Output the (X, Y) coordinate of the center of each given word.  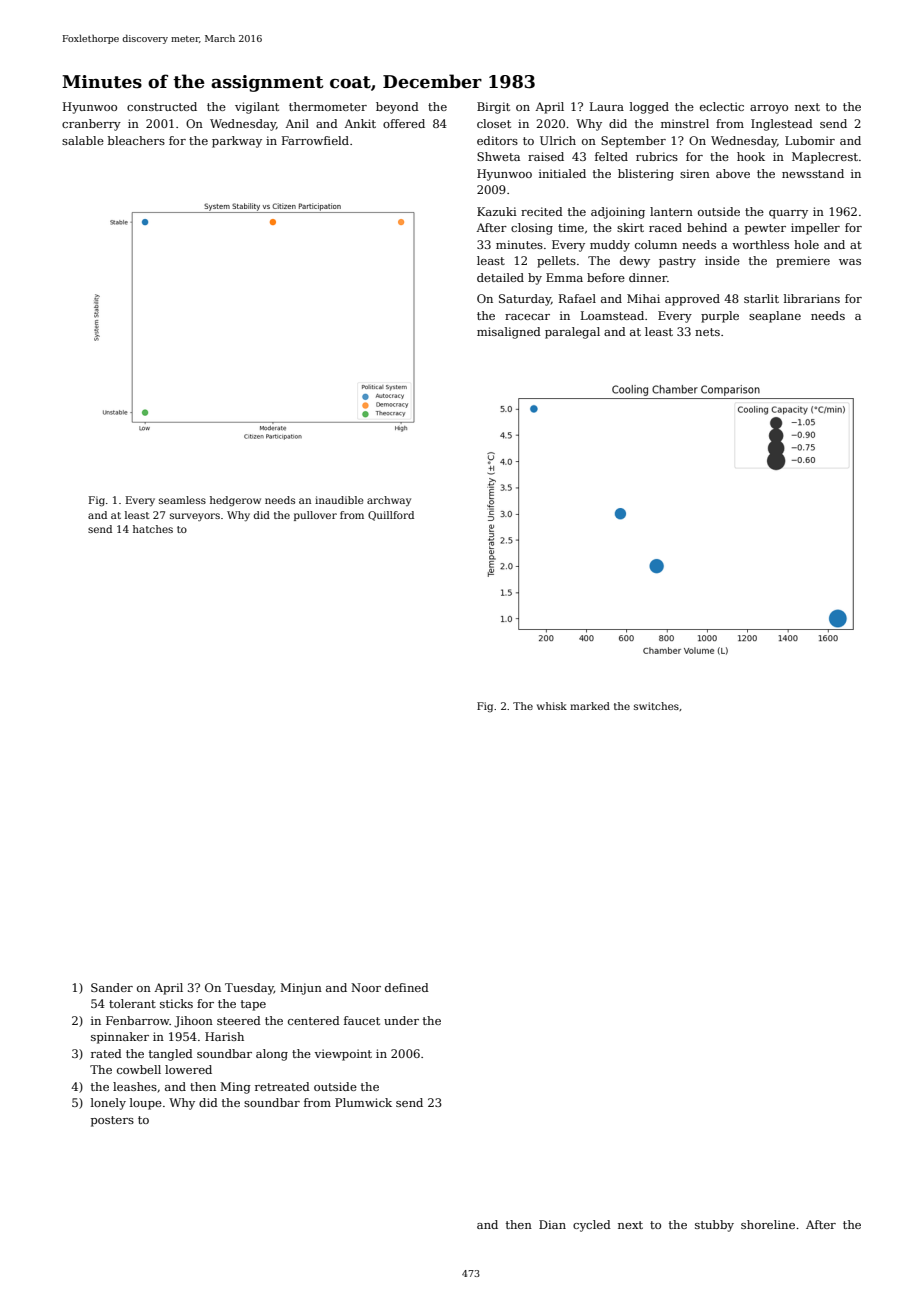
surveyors (195, 517)
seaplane (775, 317)
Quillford (391, 516)
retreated (282, 1086)
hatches (153, 529)
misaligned (509, 333)
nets (707, 332)
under (401, 1020)
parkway (237, 142)
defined (407, 987)
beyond (397, 108)
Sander (112, 987)
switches (656, 706)
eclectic (722, 106)
